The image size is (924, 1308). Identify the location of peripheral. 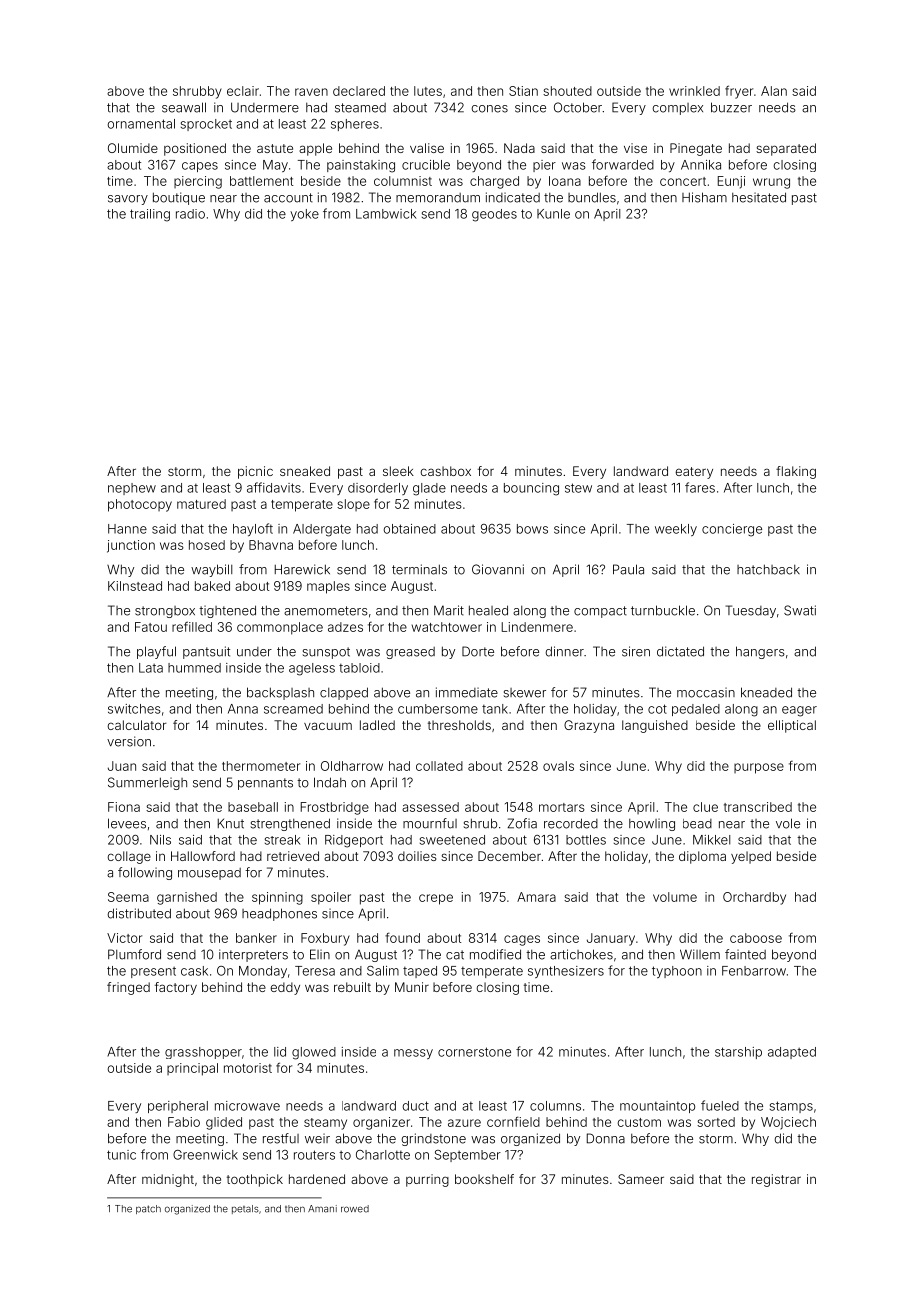
(178, 1107).
